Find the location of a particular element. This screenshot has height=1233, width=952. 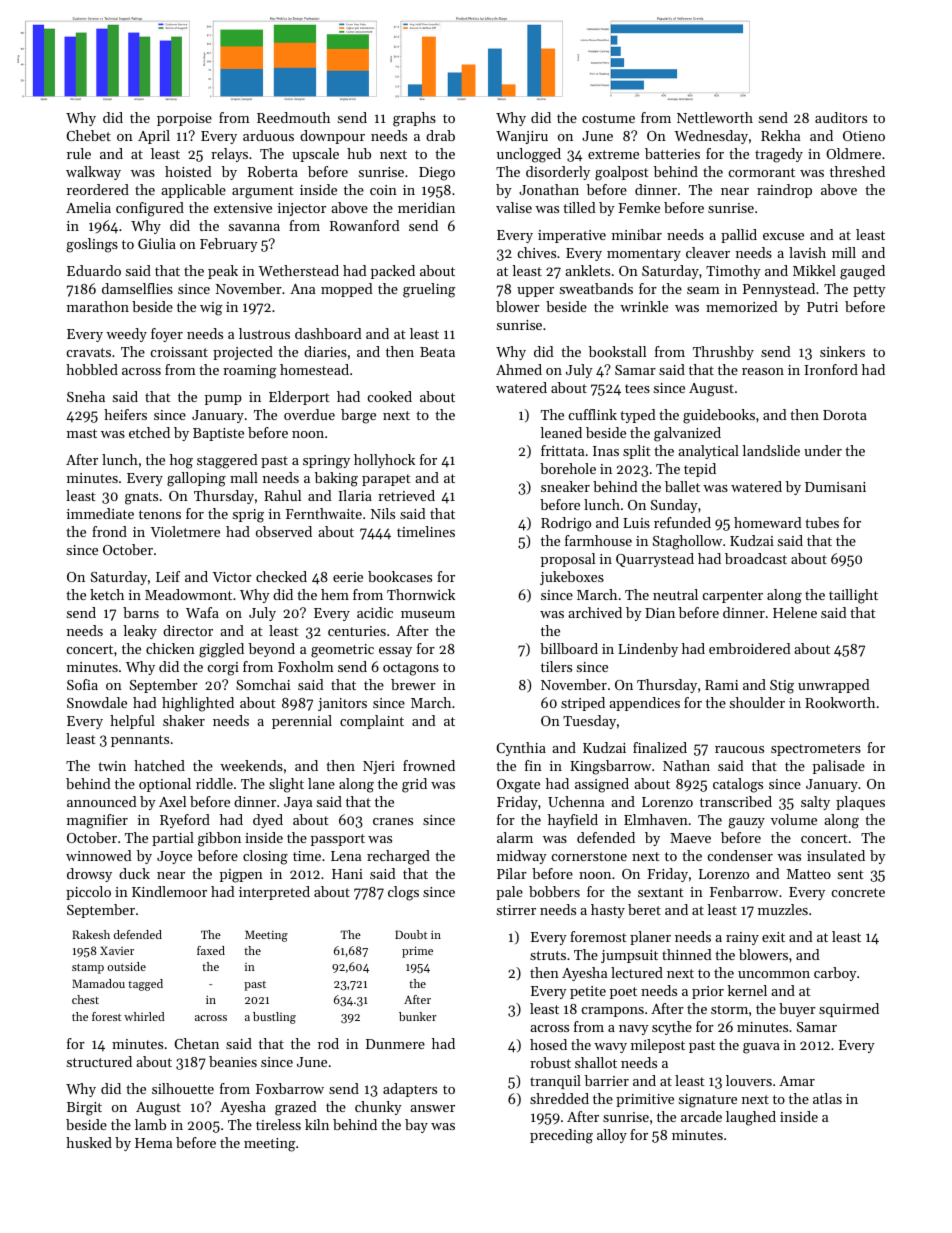

overdue is located at coordinates (309, 414).
